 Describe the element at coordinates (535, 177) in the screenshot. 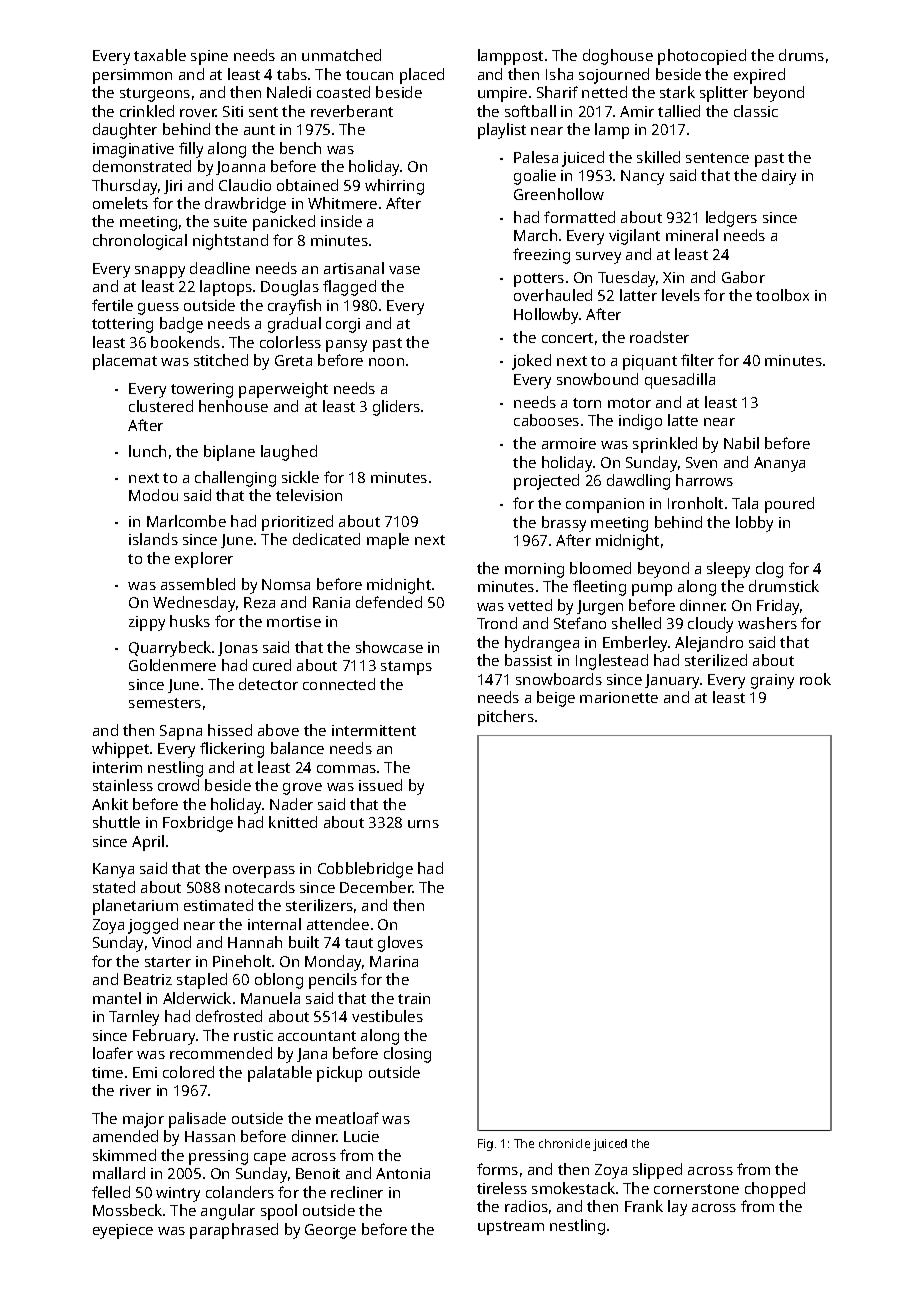

I see `goalie` at that location.
